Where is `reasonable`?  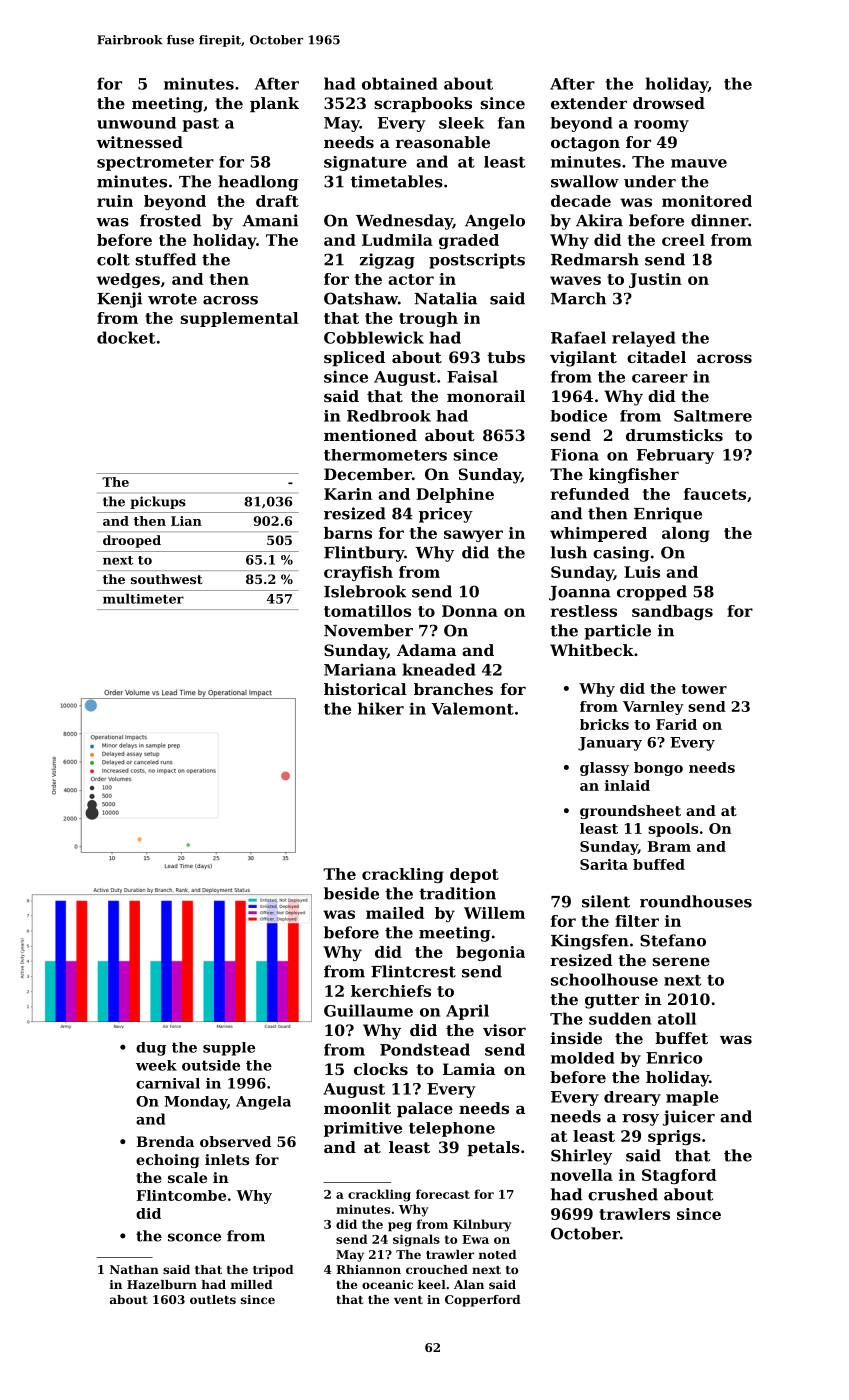
reasonable is located at coordinates (443, 142).
